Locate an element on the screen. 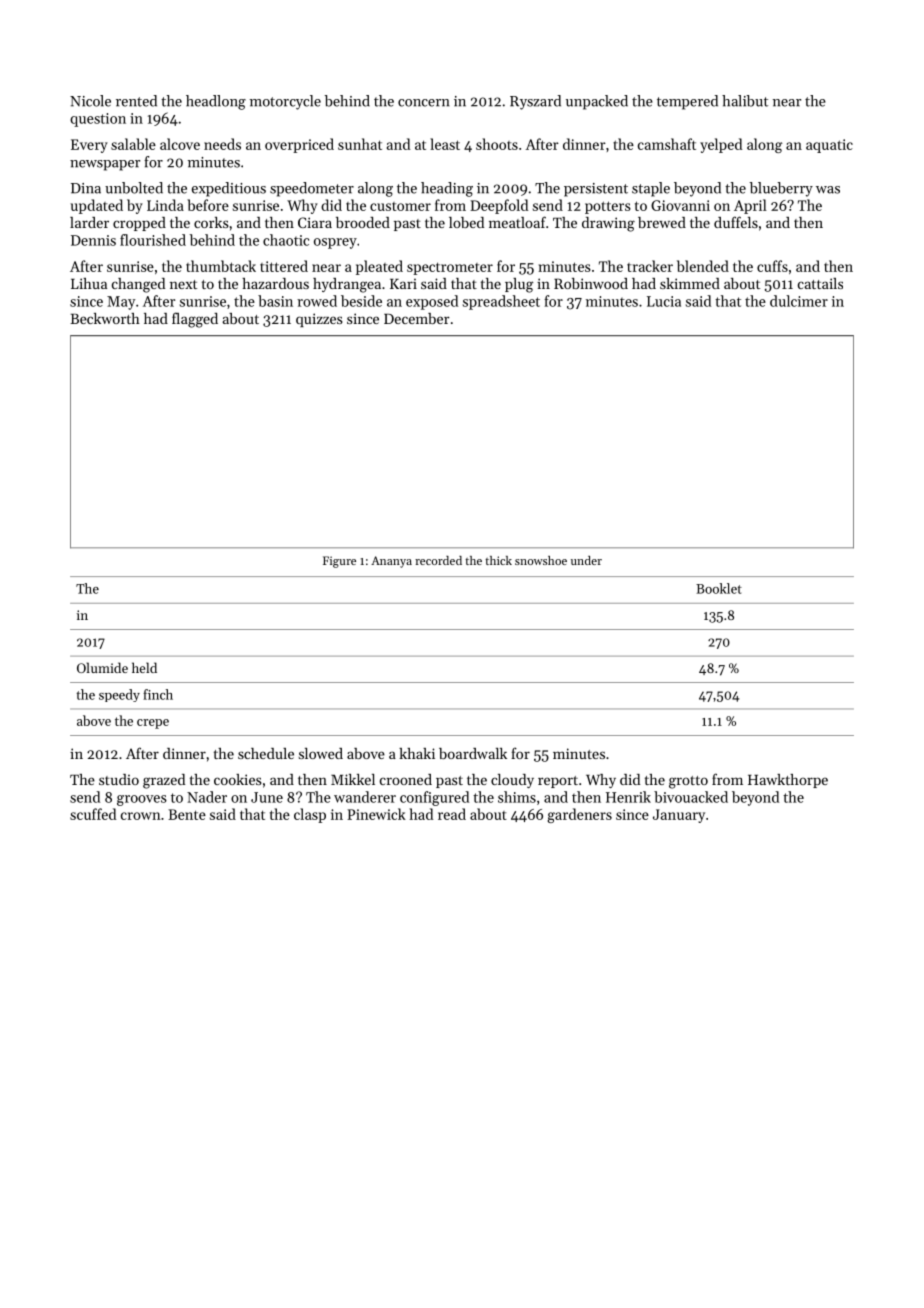  boardwalk is located at coordinates (473, 753).
